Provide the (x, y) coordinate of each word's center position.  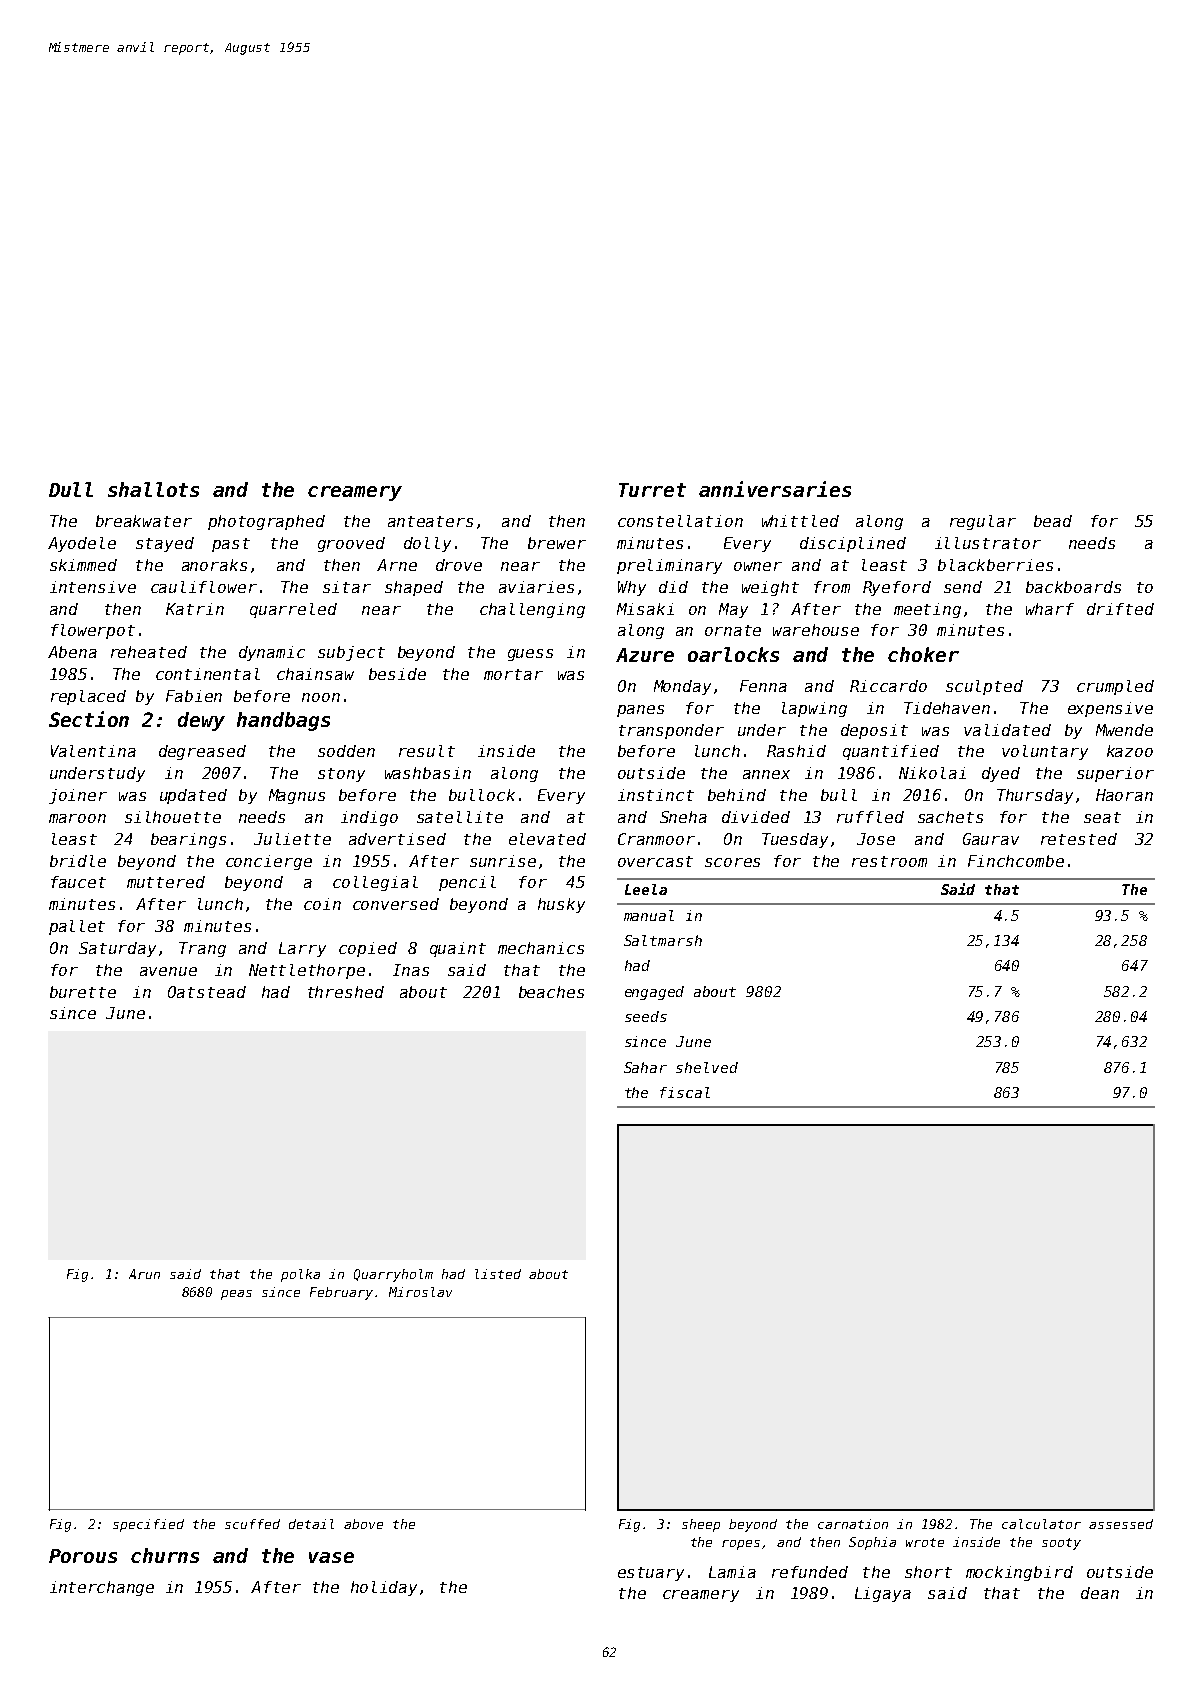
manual (649, 915)
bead (1053, 521)
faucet (78, 882)
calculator (1041, 1524)
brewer (557, 543)
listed (498, 1274)
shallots (153, 489)
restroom (889, 861)
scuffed (252, 1524)
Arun (144, 1274)
